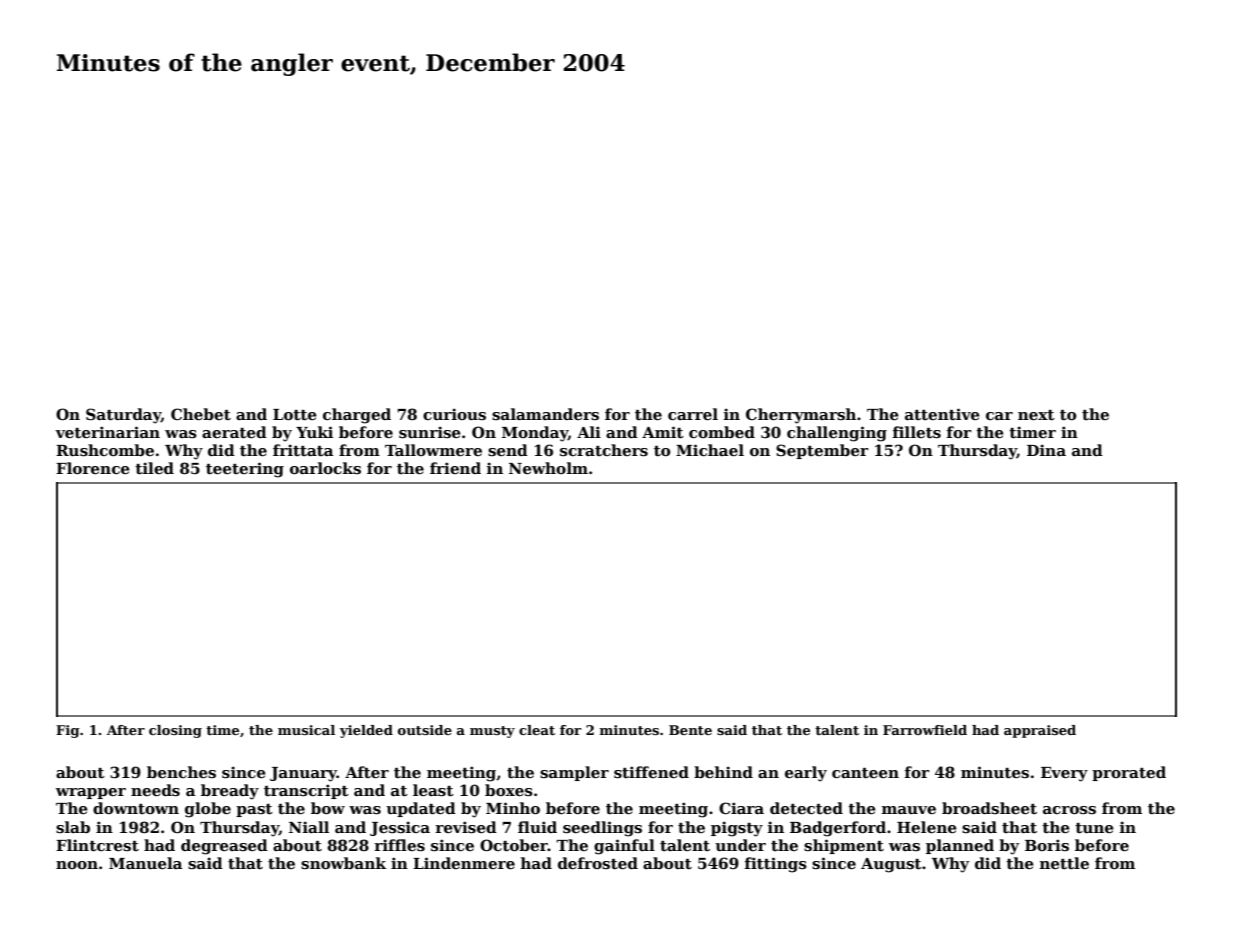 This screenshot has height=952, width=1233. What do you see at coordinates (822, 451) in the screenshot?
I see `September` at bounding box center [822, 451].
